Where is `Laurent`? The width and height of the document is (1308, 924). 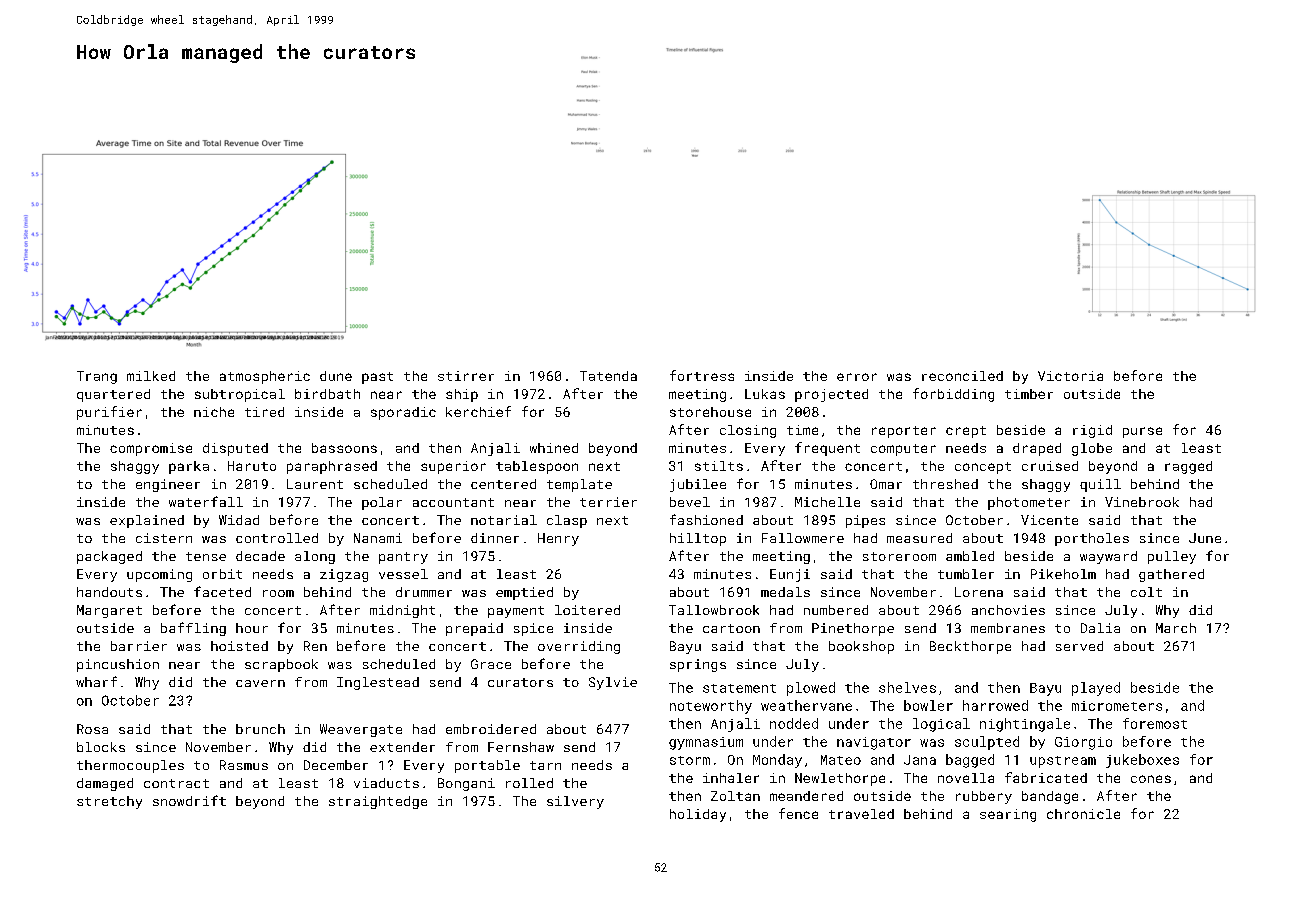 Laurent is located at coordinates (315, 484).
